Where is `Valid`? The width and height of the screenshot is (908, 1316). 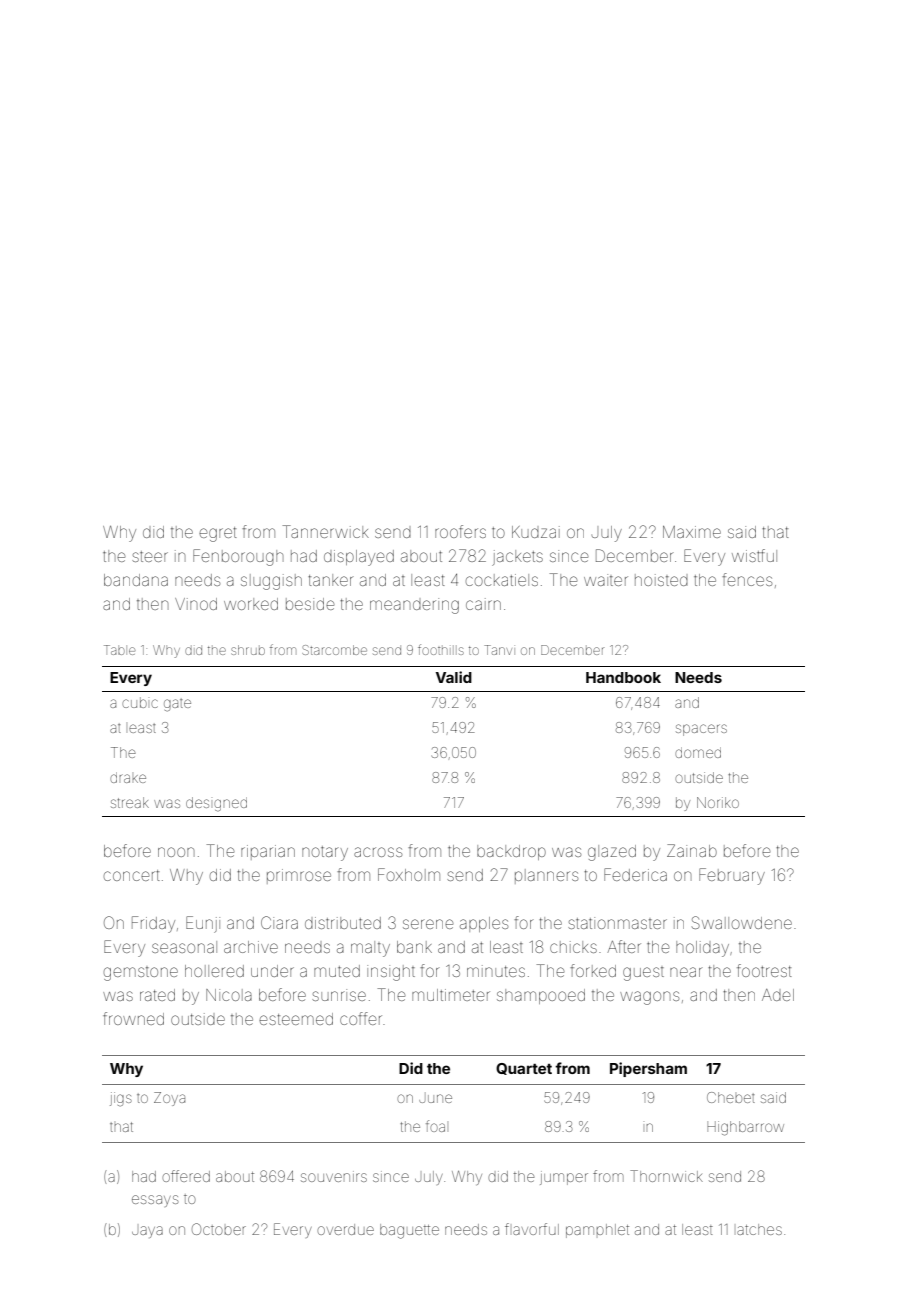
Valid is located at coordinates (454, 677).
